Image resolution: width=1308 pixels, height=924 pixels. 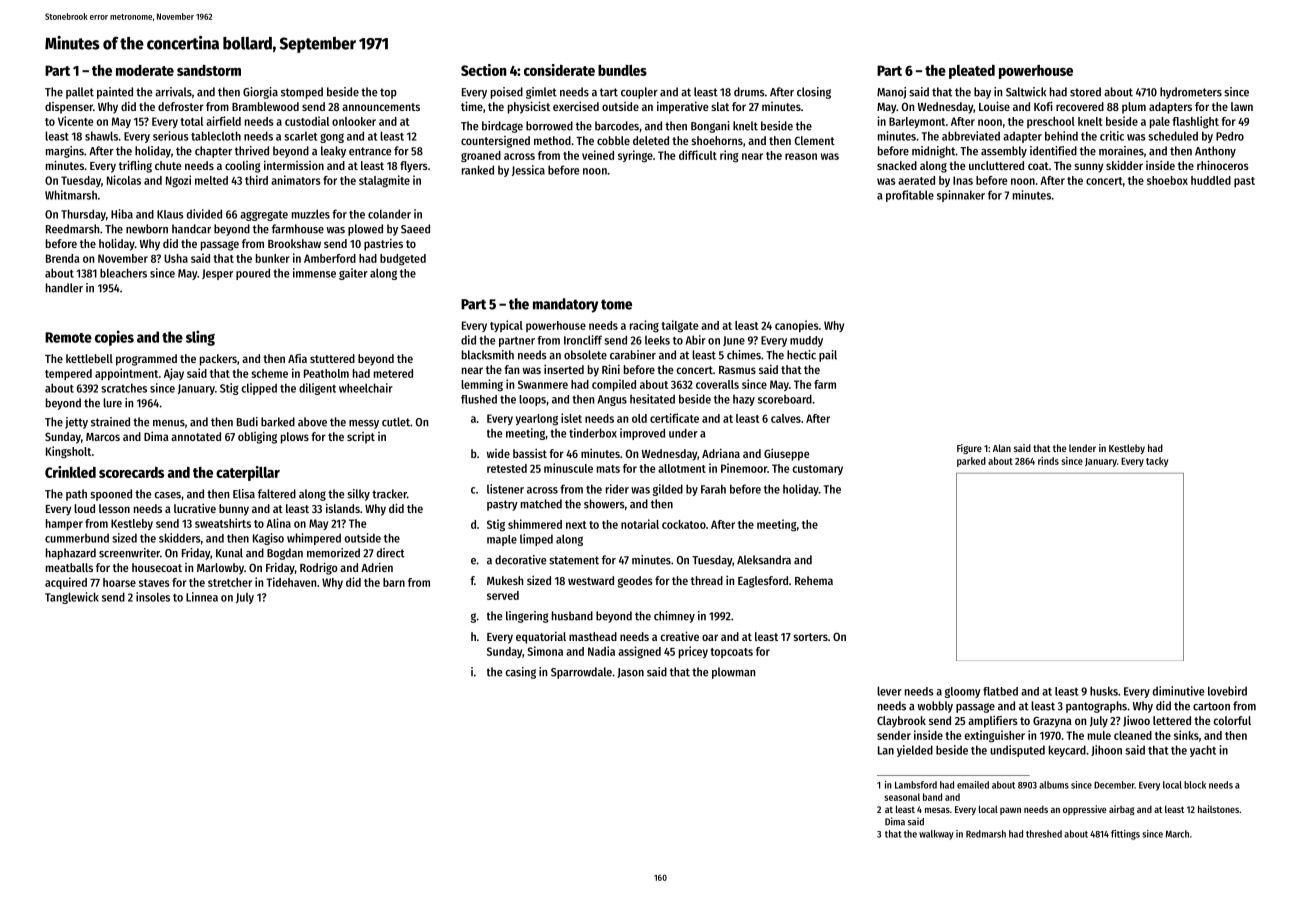 I want to click on pleated, so click(x=972, y=72).
